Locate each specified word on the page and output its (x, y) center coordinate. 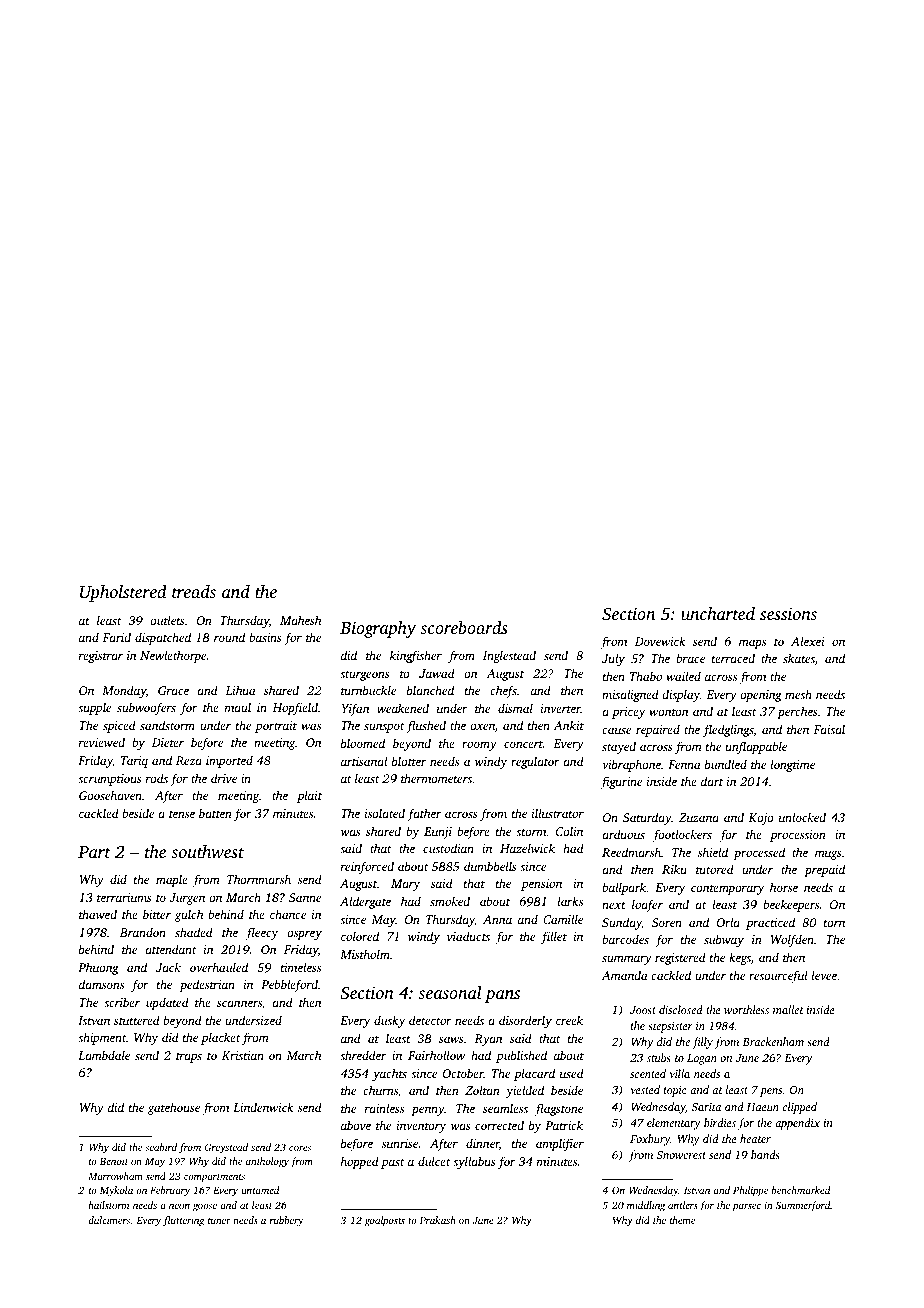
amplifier (560, 1144)
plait (309, 796)
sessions (788, 613)
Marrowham (115, 1176)
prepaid (824, 870)
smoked (450, 901)
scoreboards (464, 627)
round (229, 637)
